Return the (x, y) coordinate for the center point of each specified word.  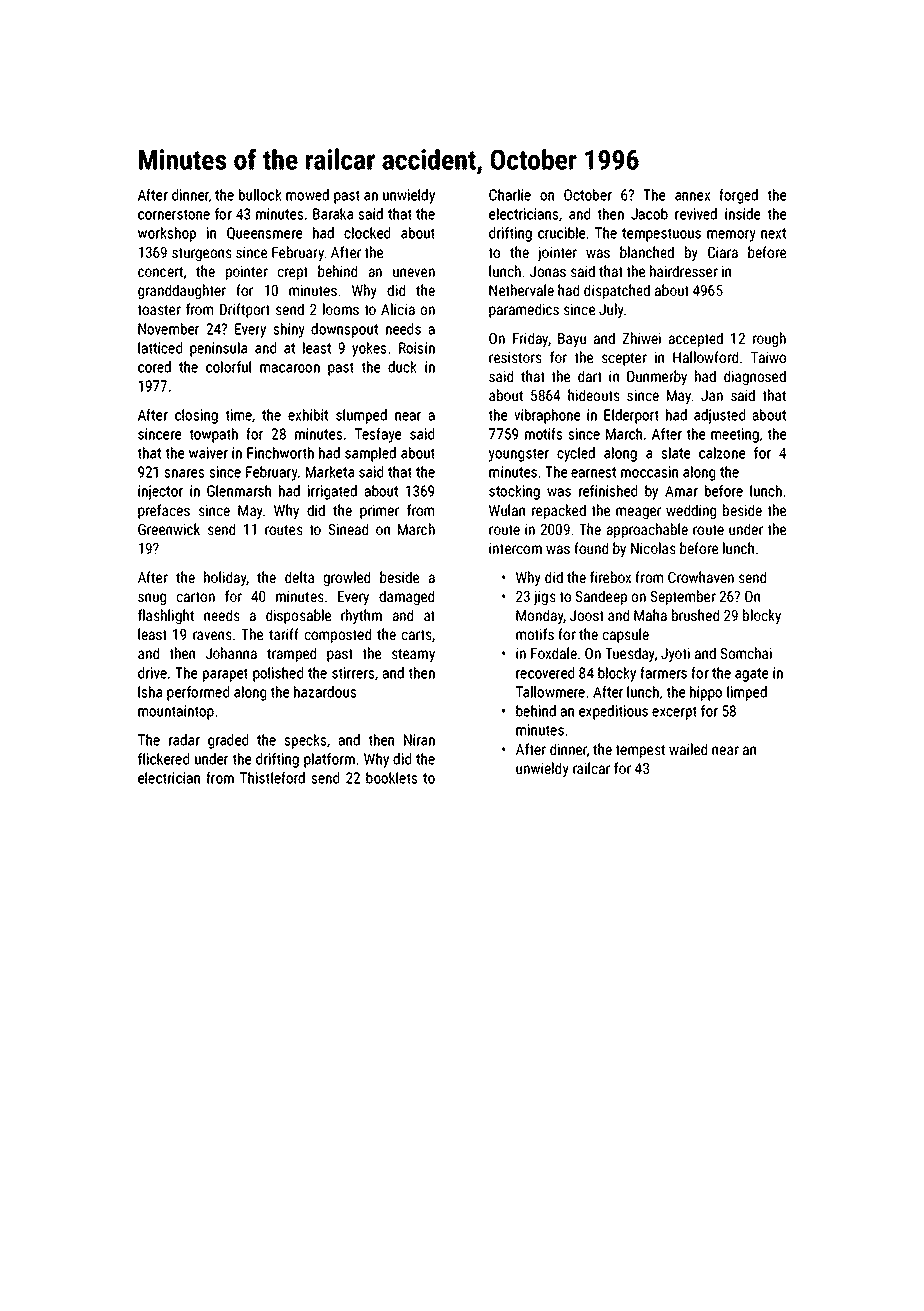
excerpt (674, 713)
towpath (213, 435)
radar (184, 740)
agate (751, 675)
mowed (307, 195)
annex (692, 196)
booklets (392, 778)
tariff (284, 634)
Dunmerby (657, 377)
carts (416, 635)
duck (402, 367)
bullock (260, 195)
